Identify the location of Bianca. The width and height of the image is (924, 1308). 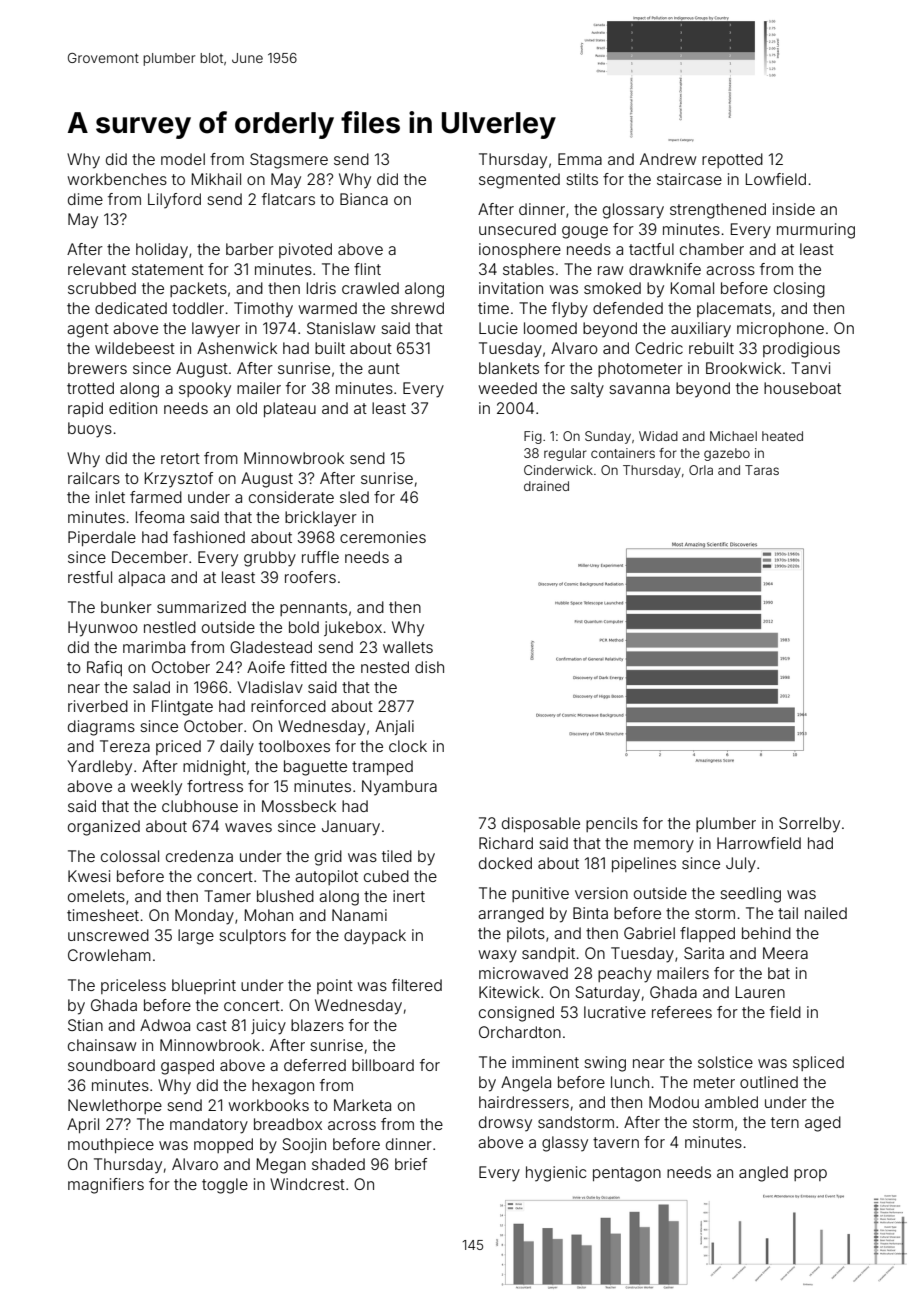
(364, 199).
